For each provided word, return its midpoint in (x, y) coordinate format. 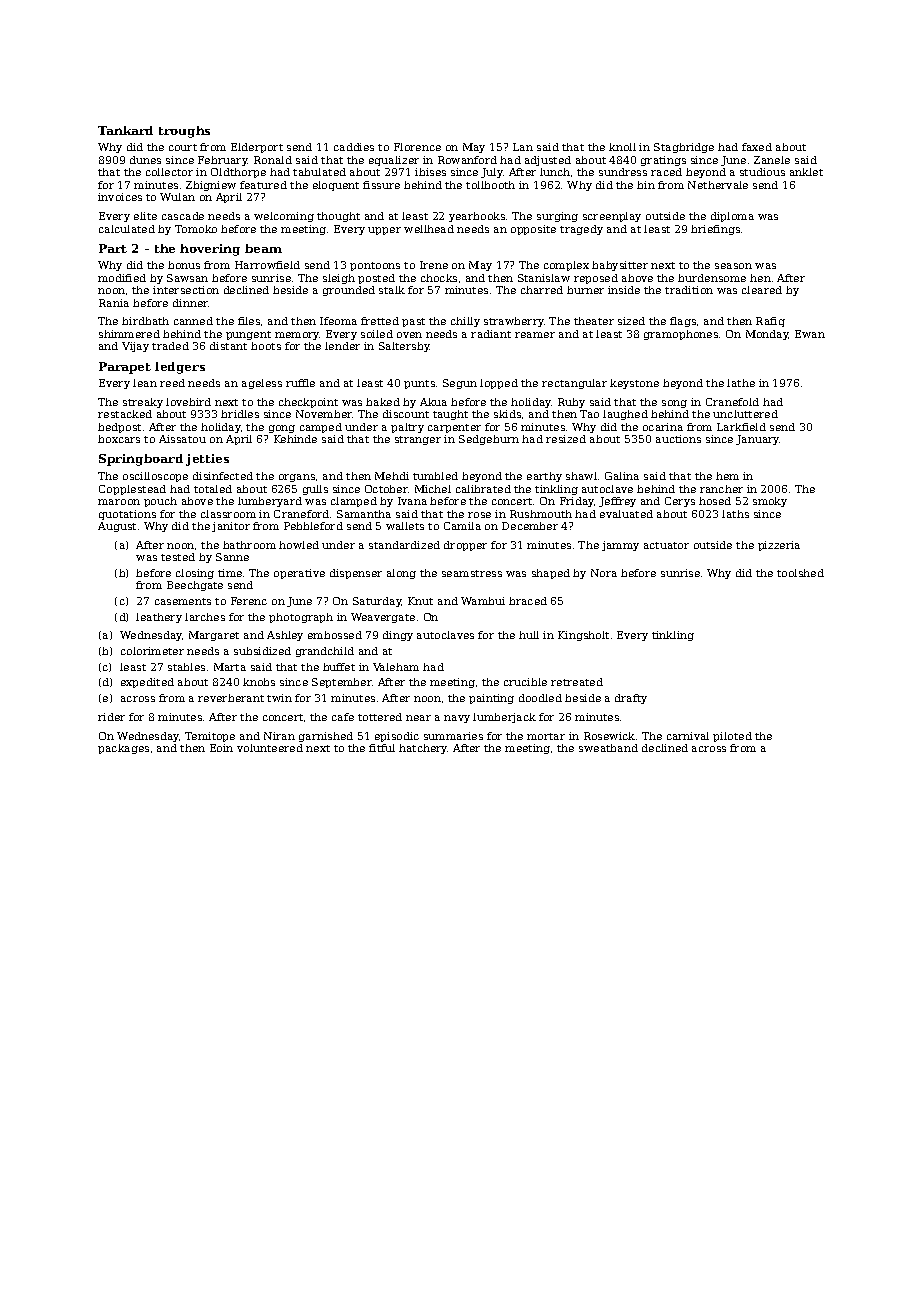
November (324, 414)
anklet (806, 172)
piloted (732, 737)
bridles (240, 414)
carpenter (454, 428)
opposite (533, 230)
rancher (721, 489)
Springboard (141, 460)
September (342, 683)
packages (123, 749)
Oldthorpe (238, 173)
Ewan (810, 334)
